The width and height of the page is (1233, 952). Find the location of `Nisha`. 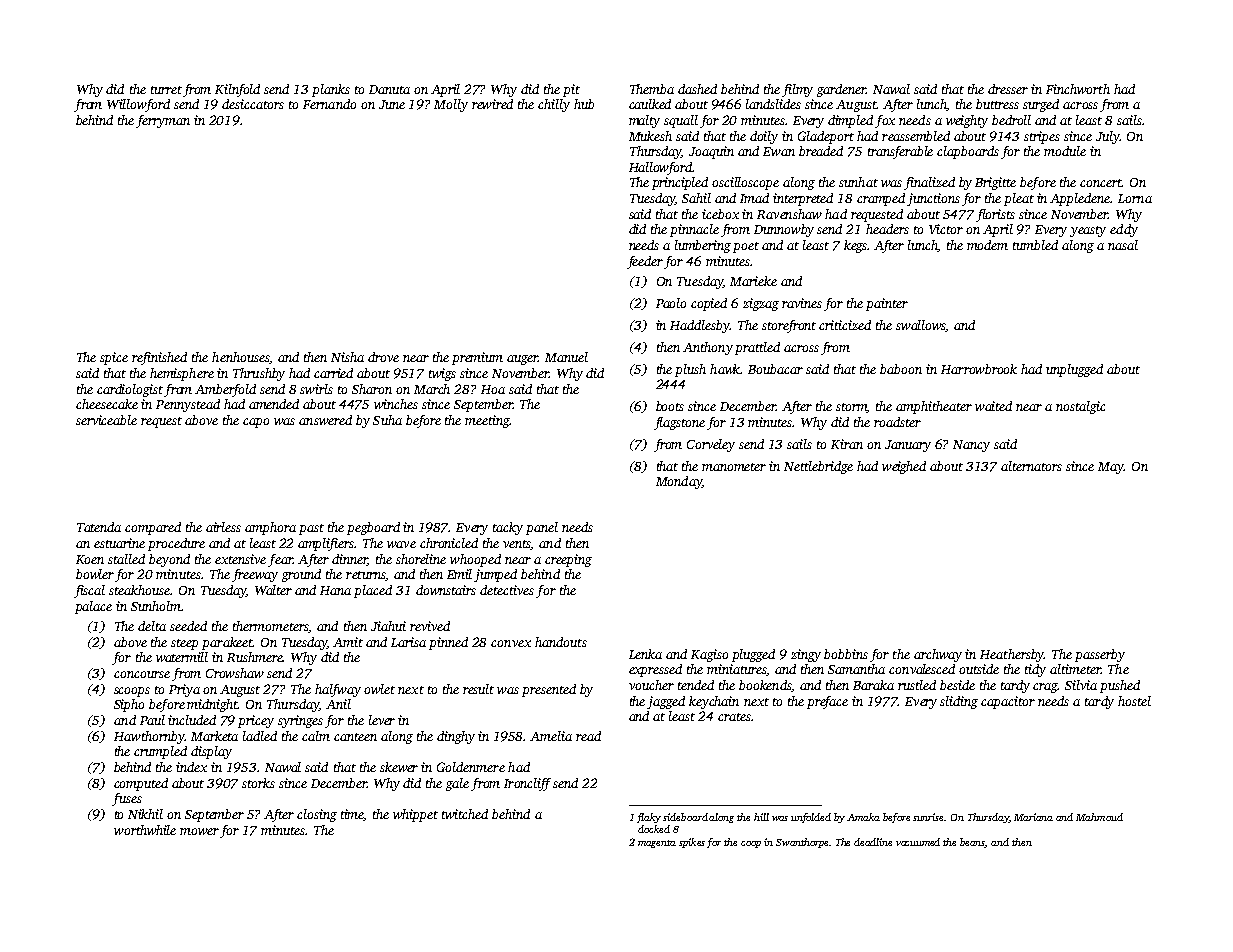

Nisha is located at coordinates (347, 357).
